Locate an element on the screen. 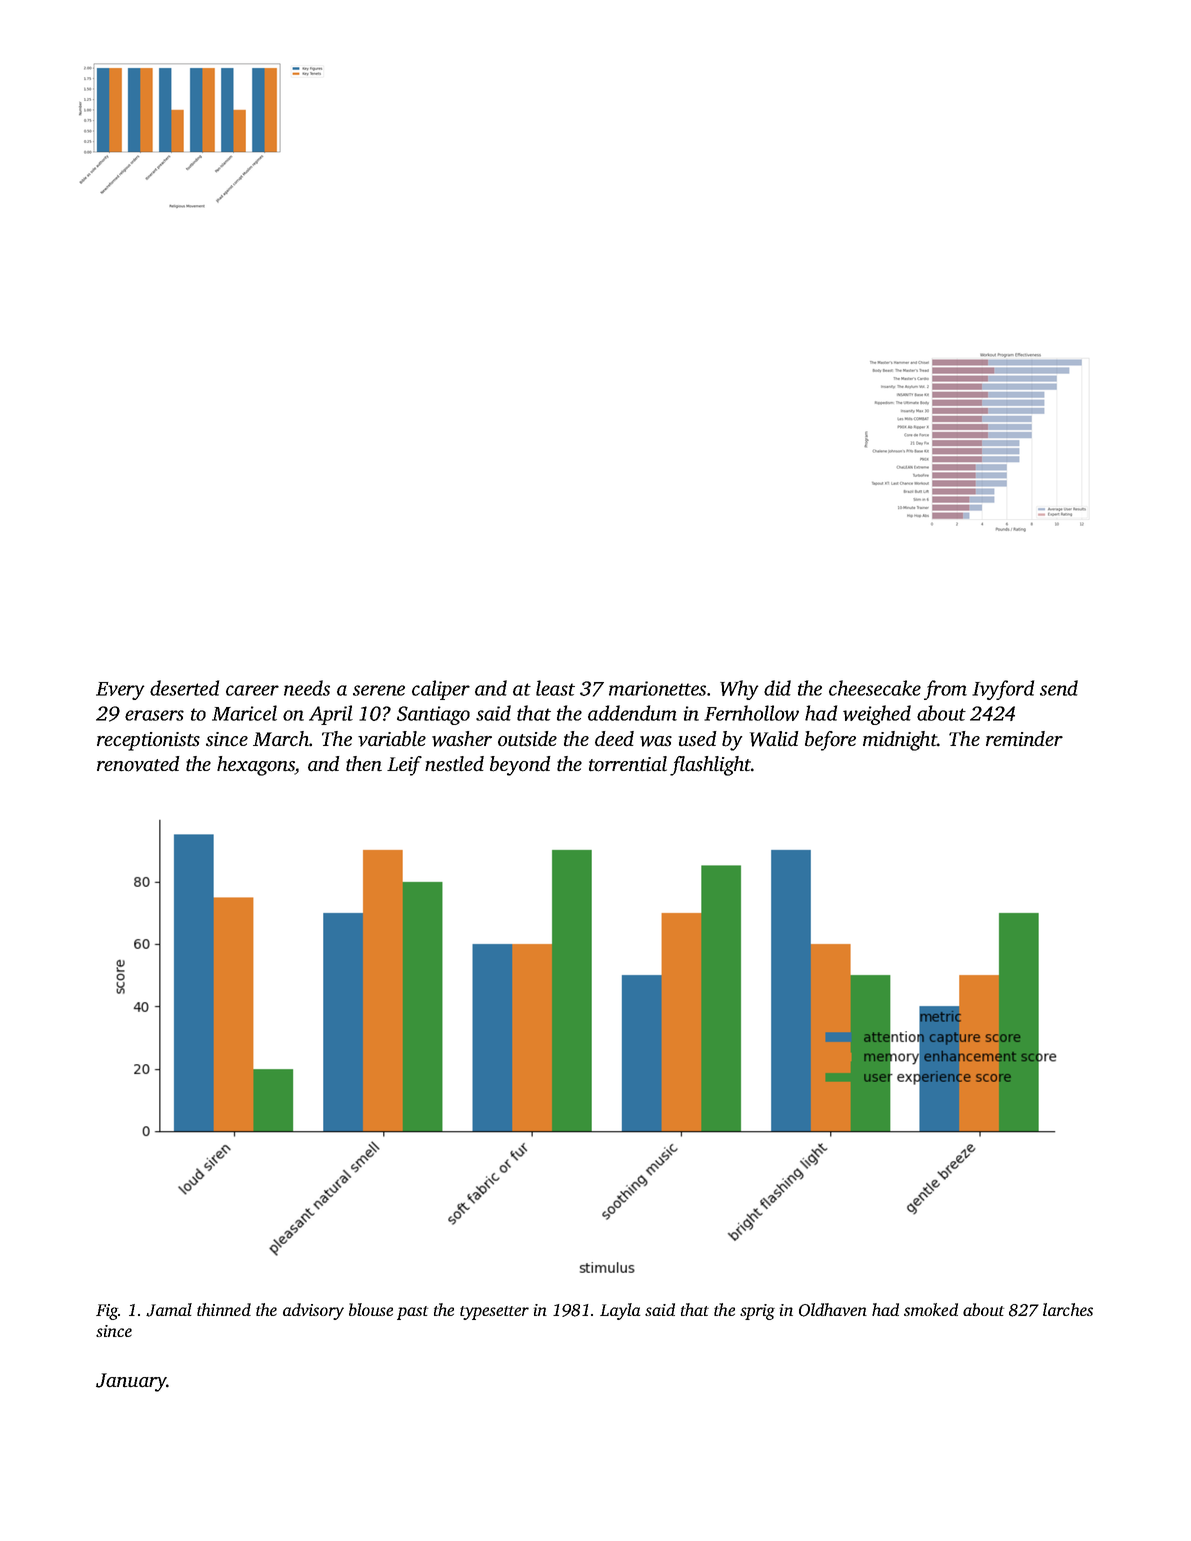 This screenshot has height=1541, width=1191. torrential is located at coordinates (628, 764).
